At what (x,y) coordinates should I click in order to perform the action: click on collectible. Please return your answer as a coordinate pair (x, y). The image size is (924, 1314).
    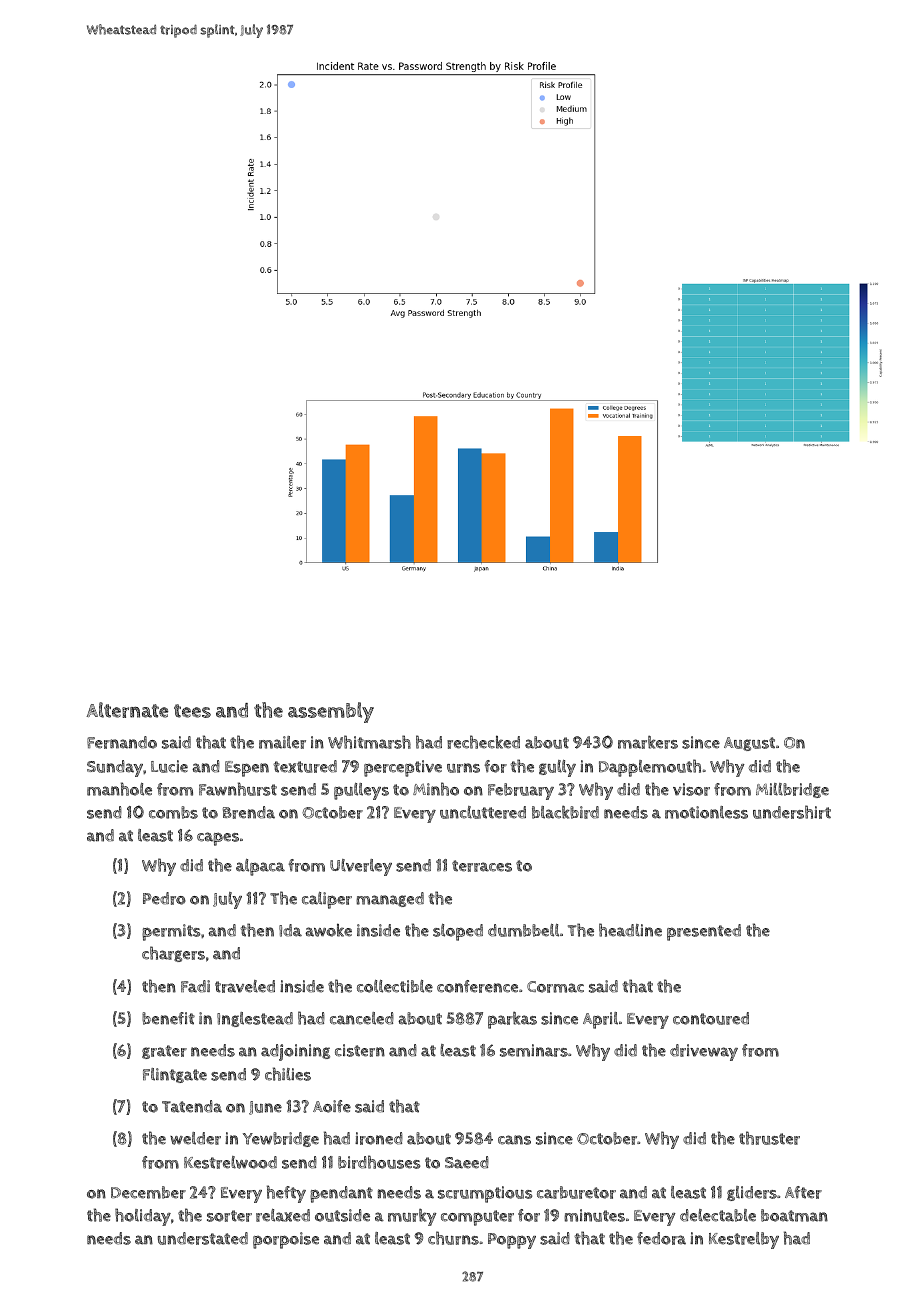
    Looking at the image, I should click on (395, 986).
